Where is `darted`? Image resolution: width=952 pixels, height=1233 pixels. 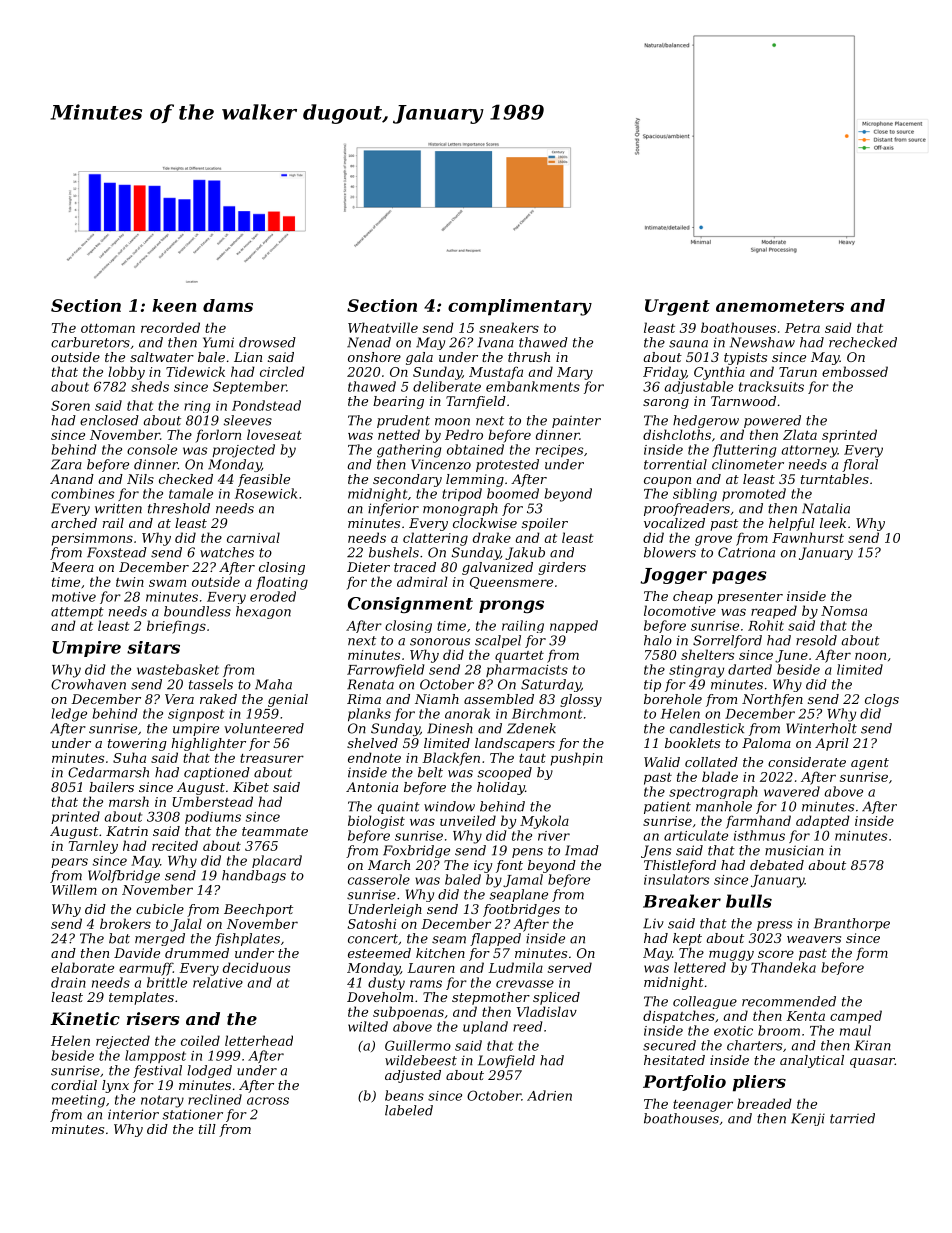
darted is located at coordinates (750, 669).
